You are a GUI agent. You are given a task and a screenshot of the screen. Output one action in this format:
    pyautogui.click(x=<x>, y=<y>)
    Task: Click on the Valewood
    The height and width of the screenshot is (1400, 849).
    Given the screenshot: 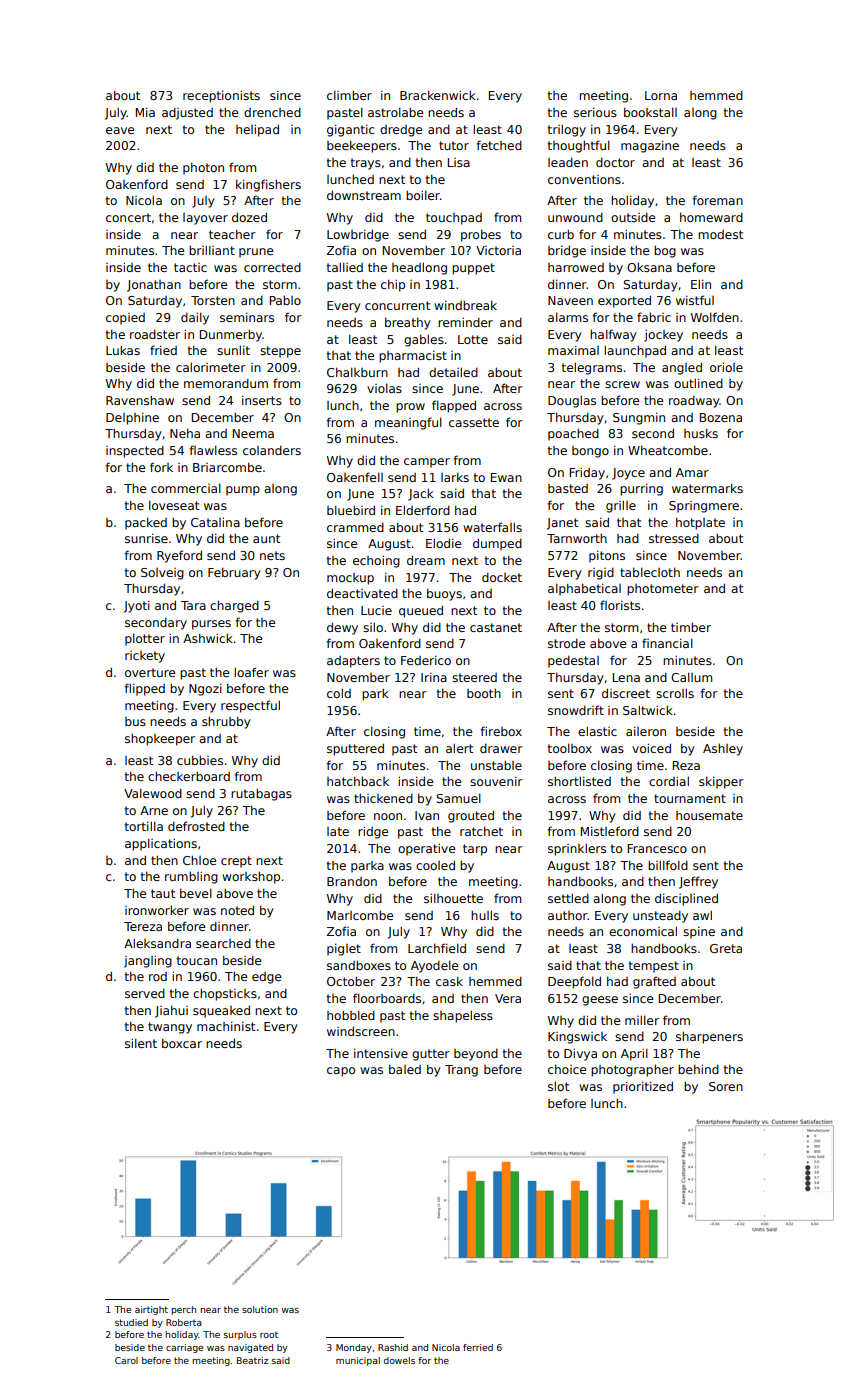 What is the action you would take?
    pyautogui.click(x=153, y=793)
